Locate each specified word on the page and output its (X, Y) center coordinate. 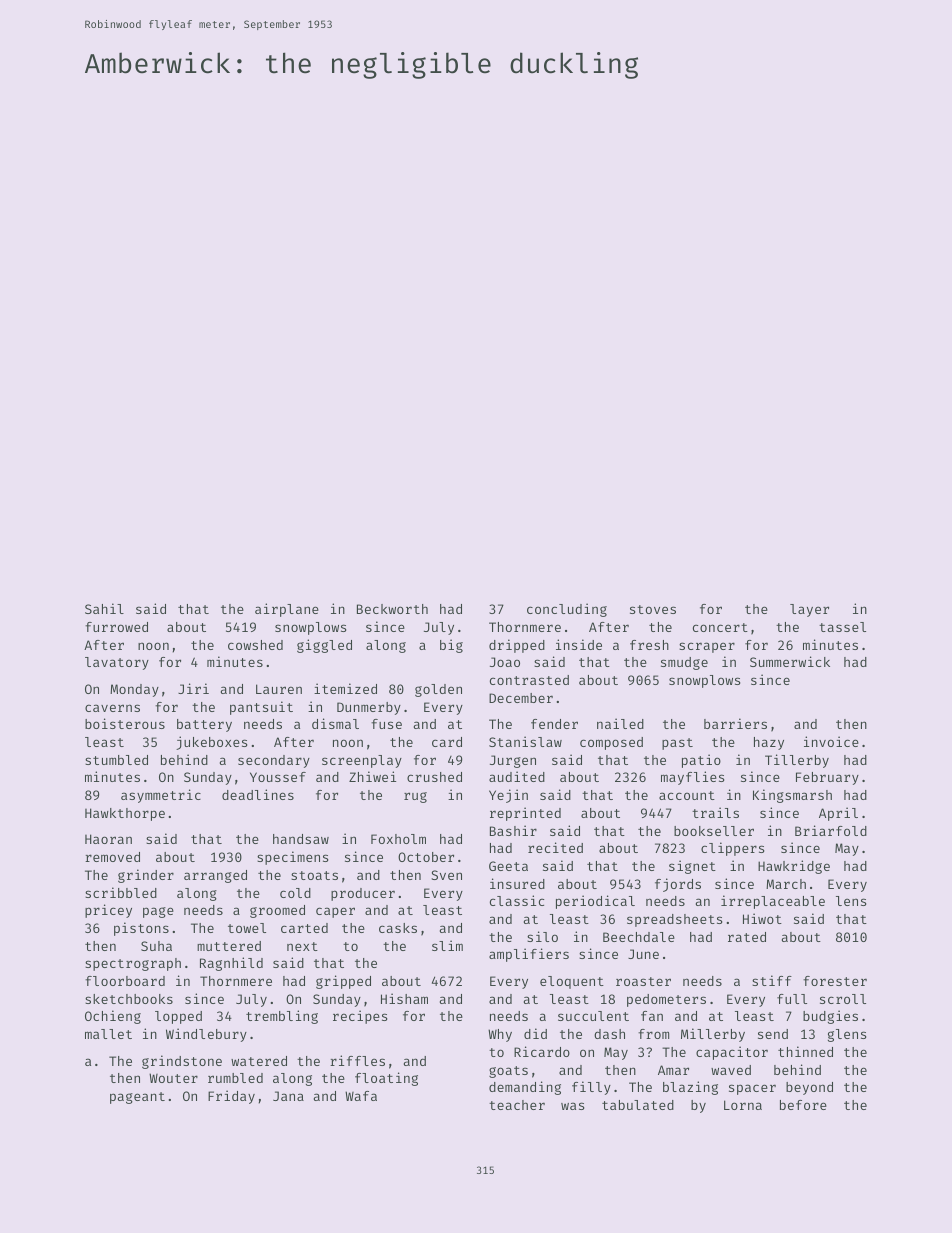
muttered (229, 946)
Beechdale (639, 937)
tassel (842, 627)
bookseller (714, 831)
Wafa (361, 1096)
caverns (112, 708)
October (426, 857)
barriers (735, 723)
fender (554, 724)
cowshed (255, 645)
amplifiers (529, 955)
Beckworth (392, 609)
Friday (231, 1097)
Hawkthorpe (125, 814)
